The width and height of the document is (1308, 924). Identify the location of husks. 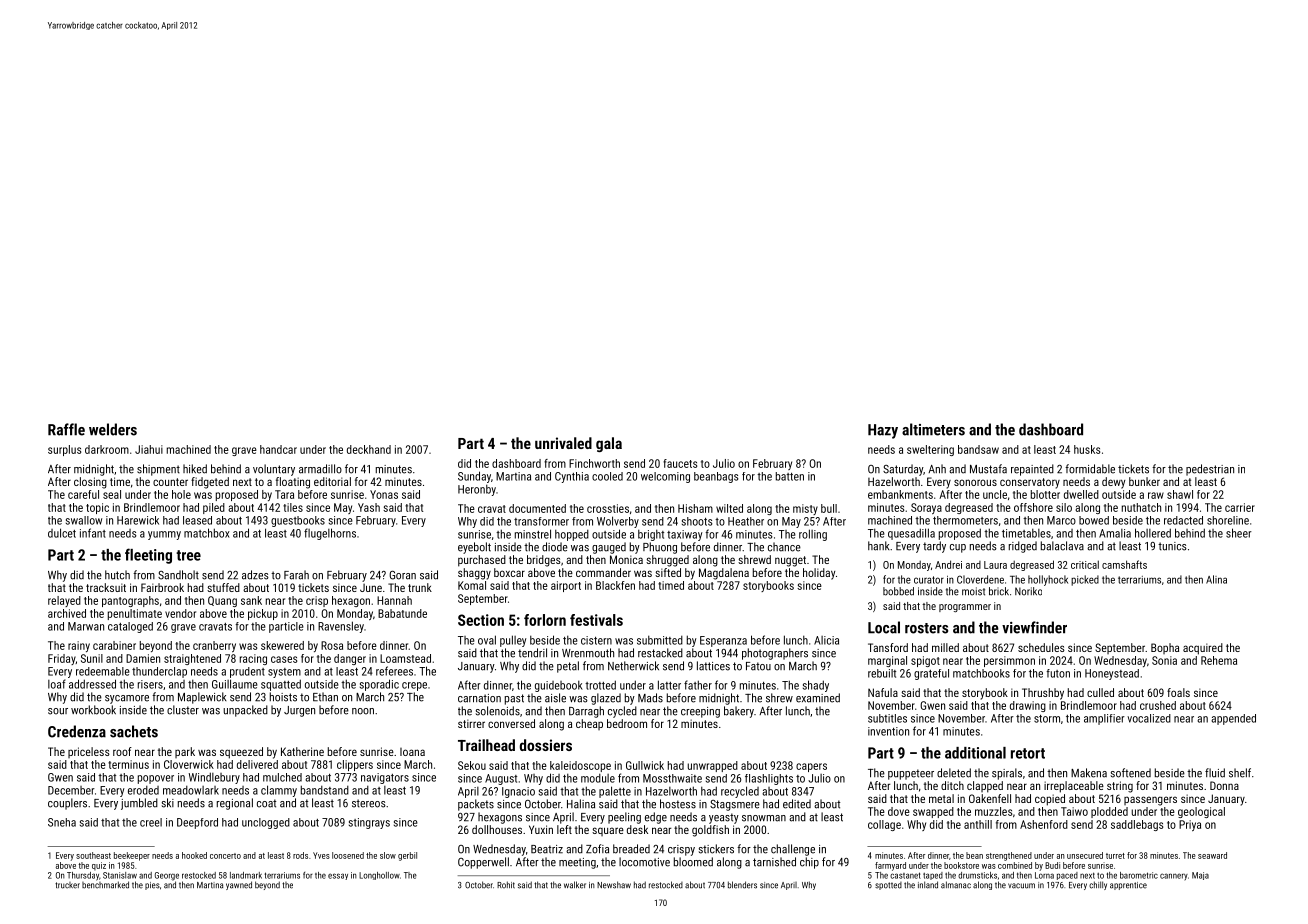
(1087, 449).
